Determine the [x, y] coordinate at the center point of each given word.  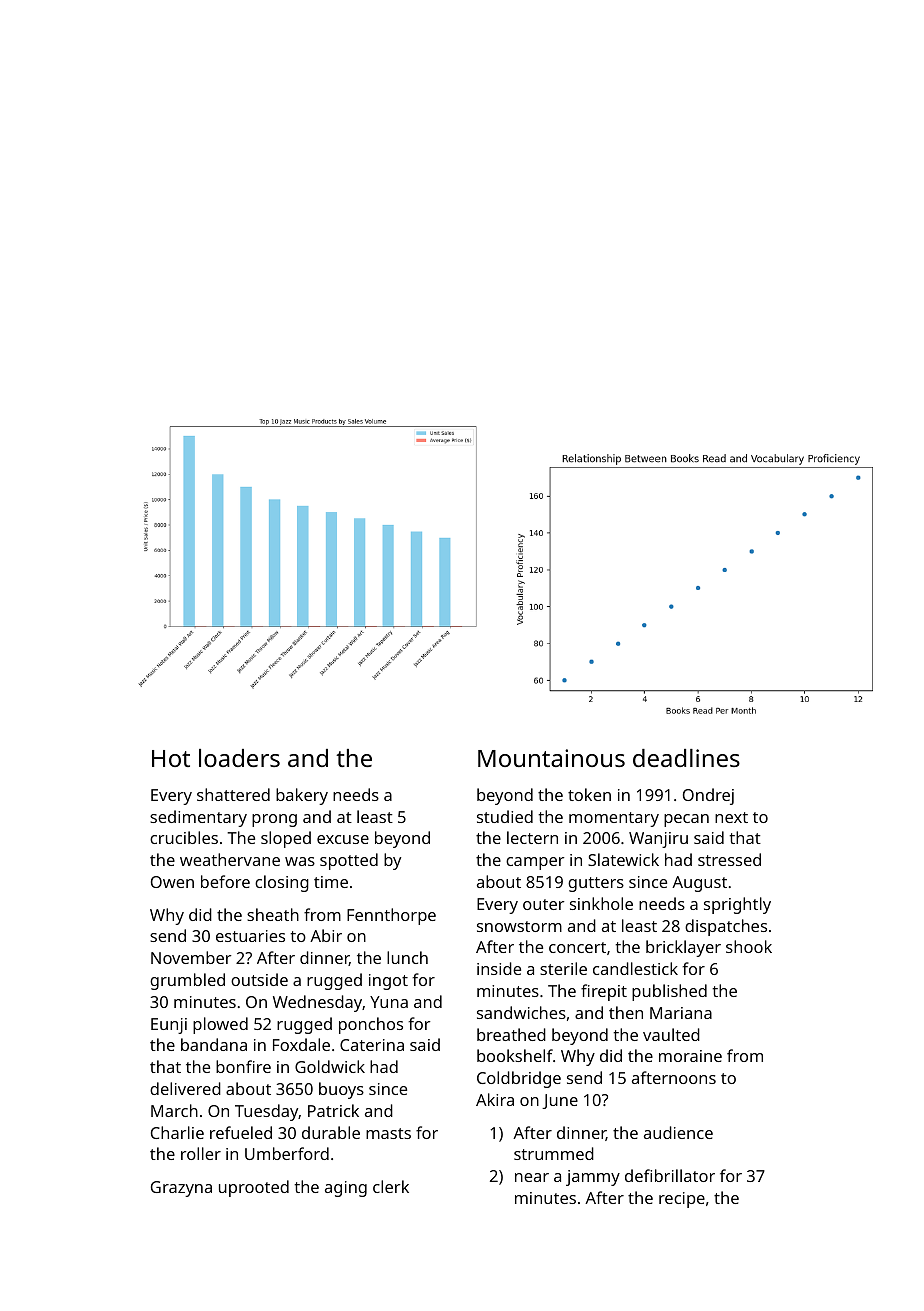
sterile [563, 968]
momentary [614, 819]
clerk [391, 1186]
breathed [511, 1034]
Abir [326, 935]
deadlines [686, 758]
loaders [239, 758]
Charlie [177, 1132]
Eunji [169, 1026]
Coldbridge [519, 1079]
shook [749, 946]
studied [505, 816]
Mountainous [551, 758]
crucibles [184, 837]
